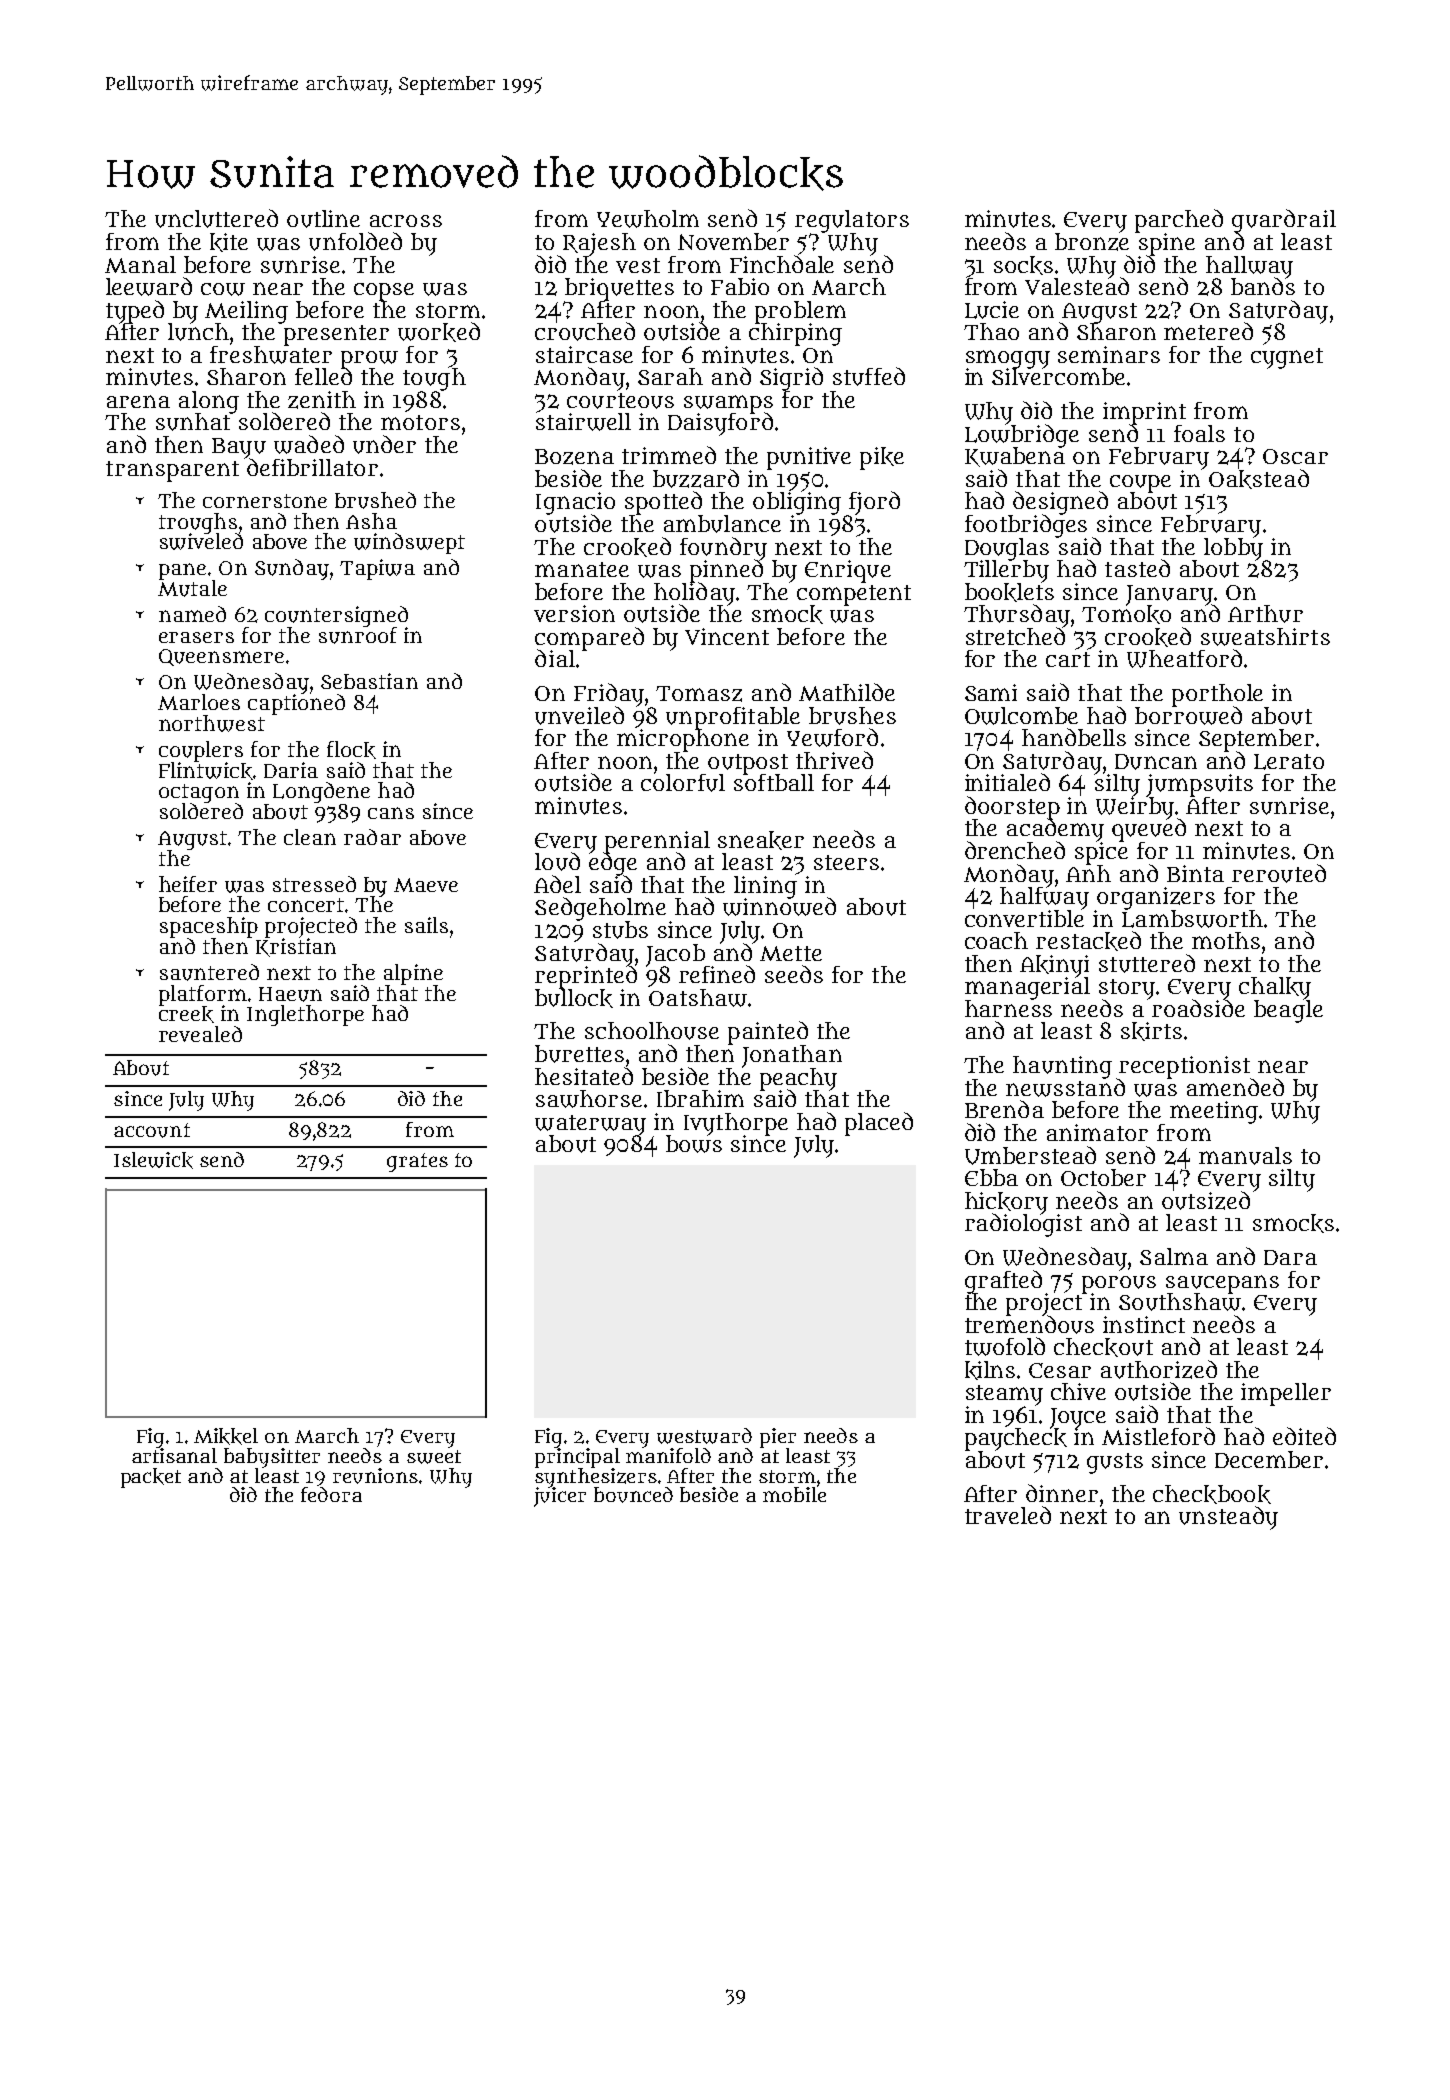  Describe the element at coordinates (1167, 244) in the page. I see `spine` at that location.
